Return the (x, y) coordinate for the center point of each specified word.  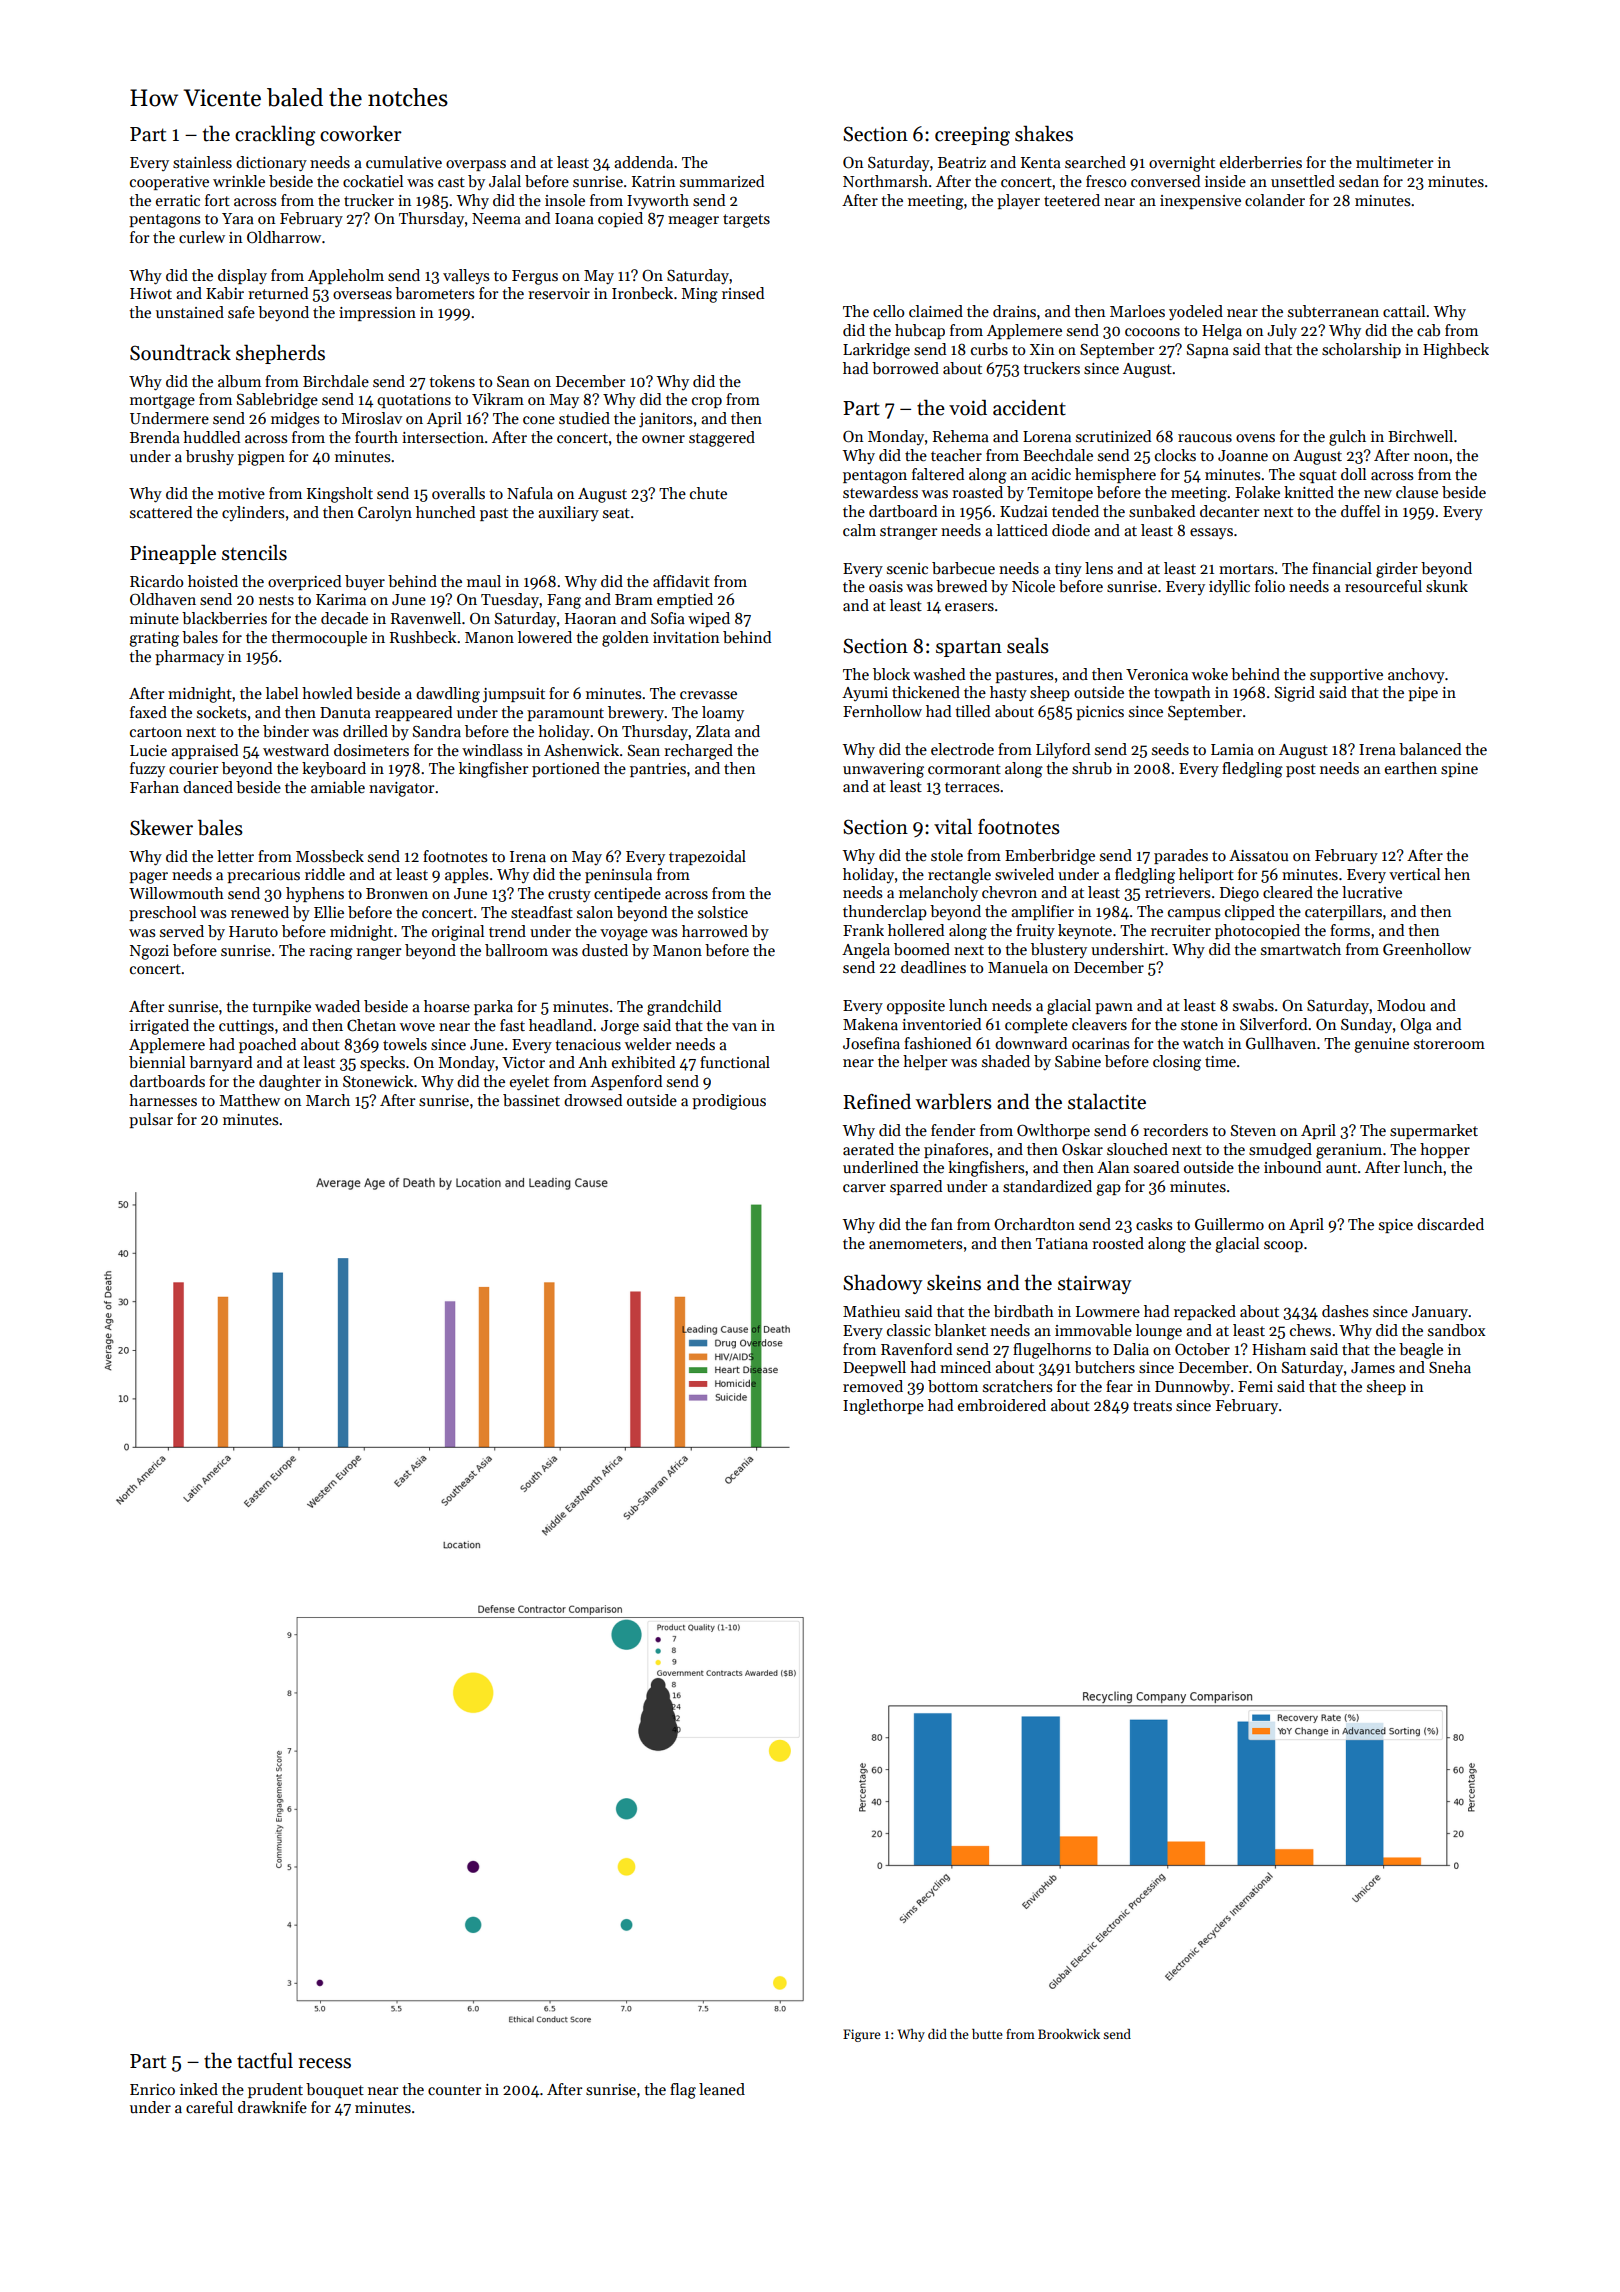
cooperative (169, 183)
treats (1152, 1406)
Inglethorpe (883, 1407)
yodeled (1196, 312)
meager (693, 222)
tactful (265, 2060)
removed (873, 1386)
